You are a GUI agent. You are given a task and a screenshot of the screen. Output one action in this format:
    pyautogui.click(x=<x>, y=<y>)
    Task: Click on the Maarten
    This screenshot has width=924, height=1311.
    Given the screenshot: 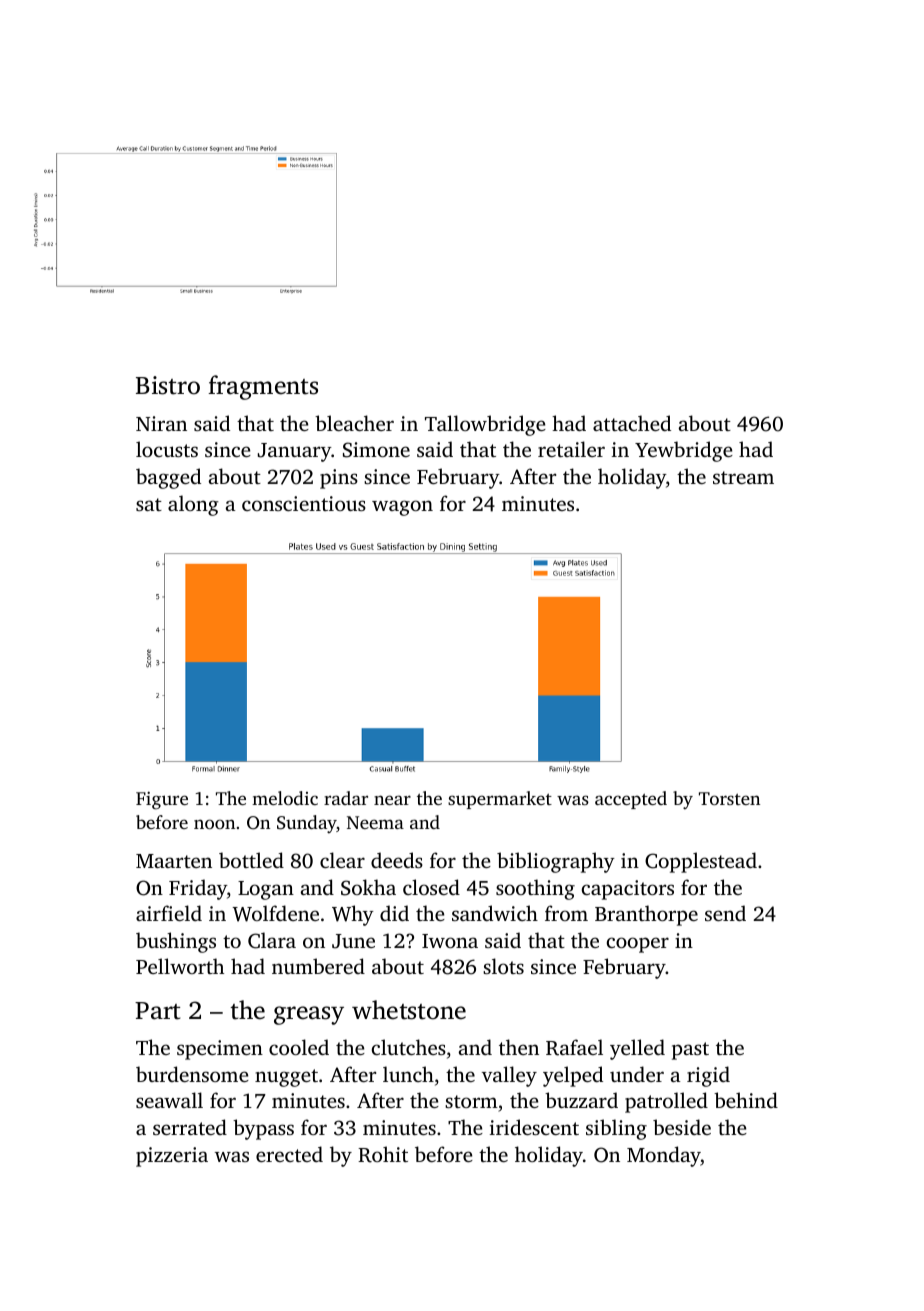 What is the action you would take?
    pyautogui.click(x=174, y=861)
